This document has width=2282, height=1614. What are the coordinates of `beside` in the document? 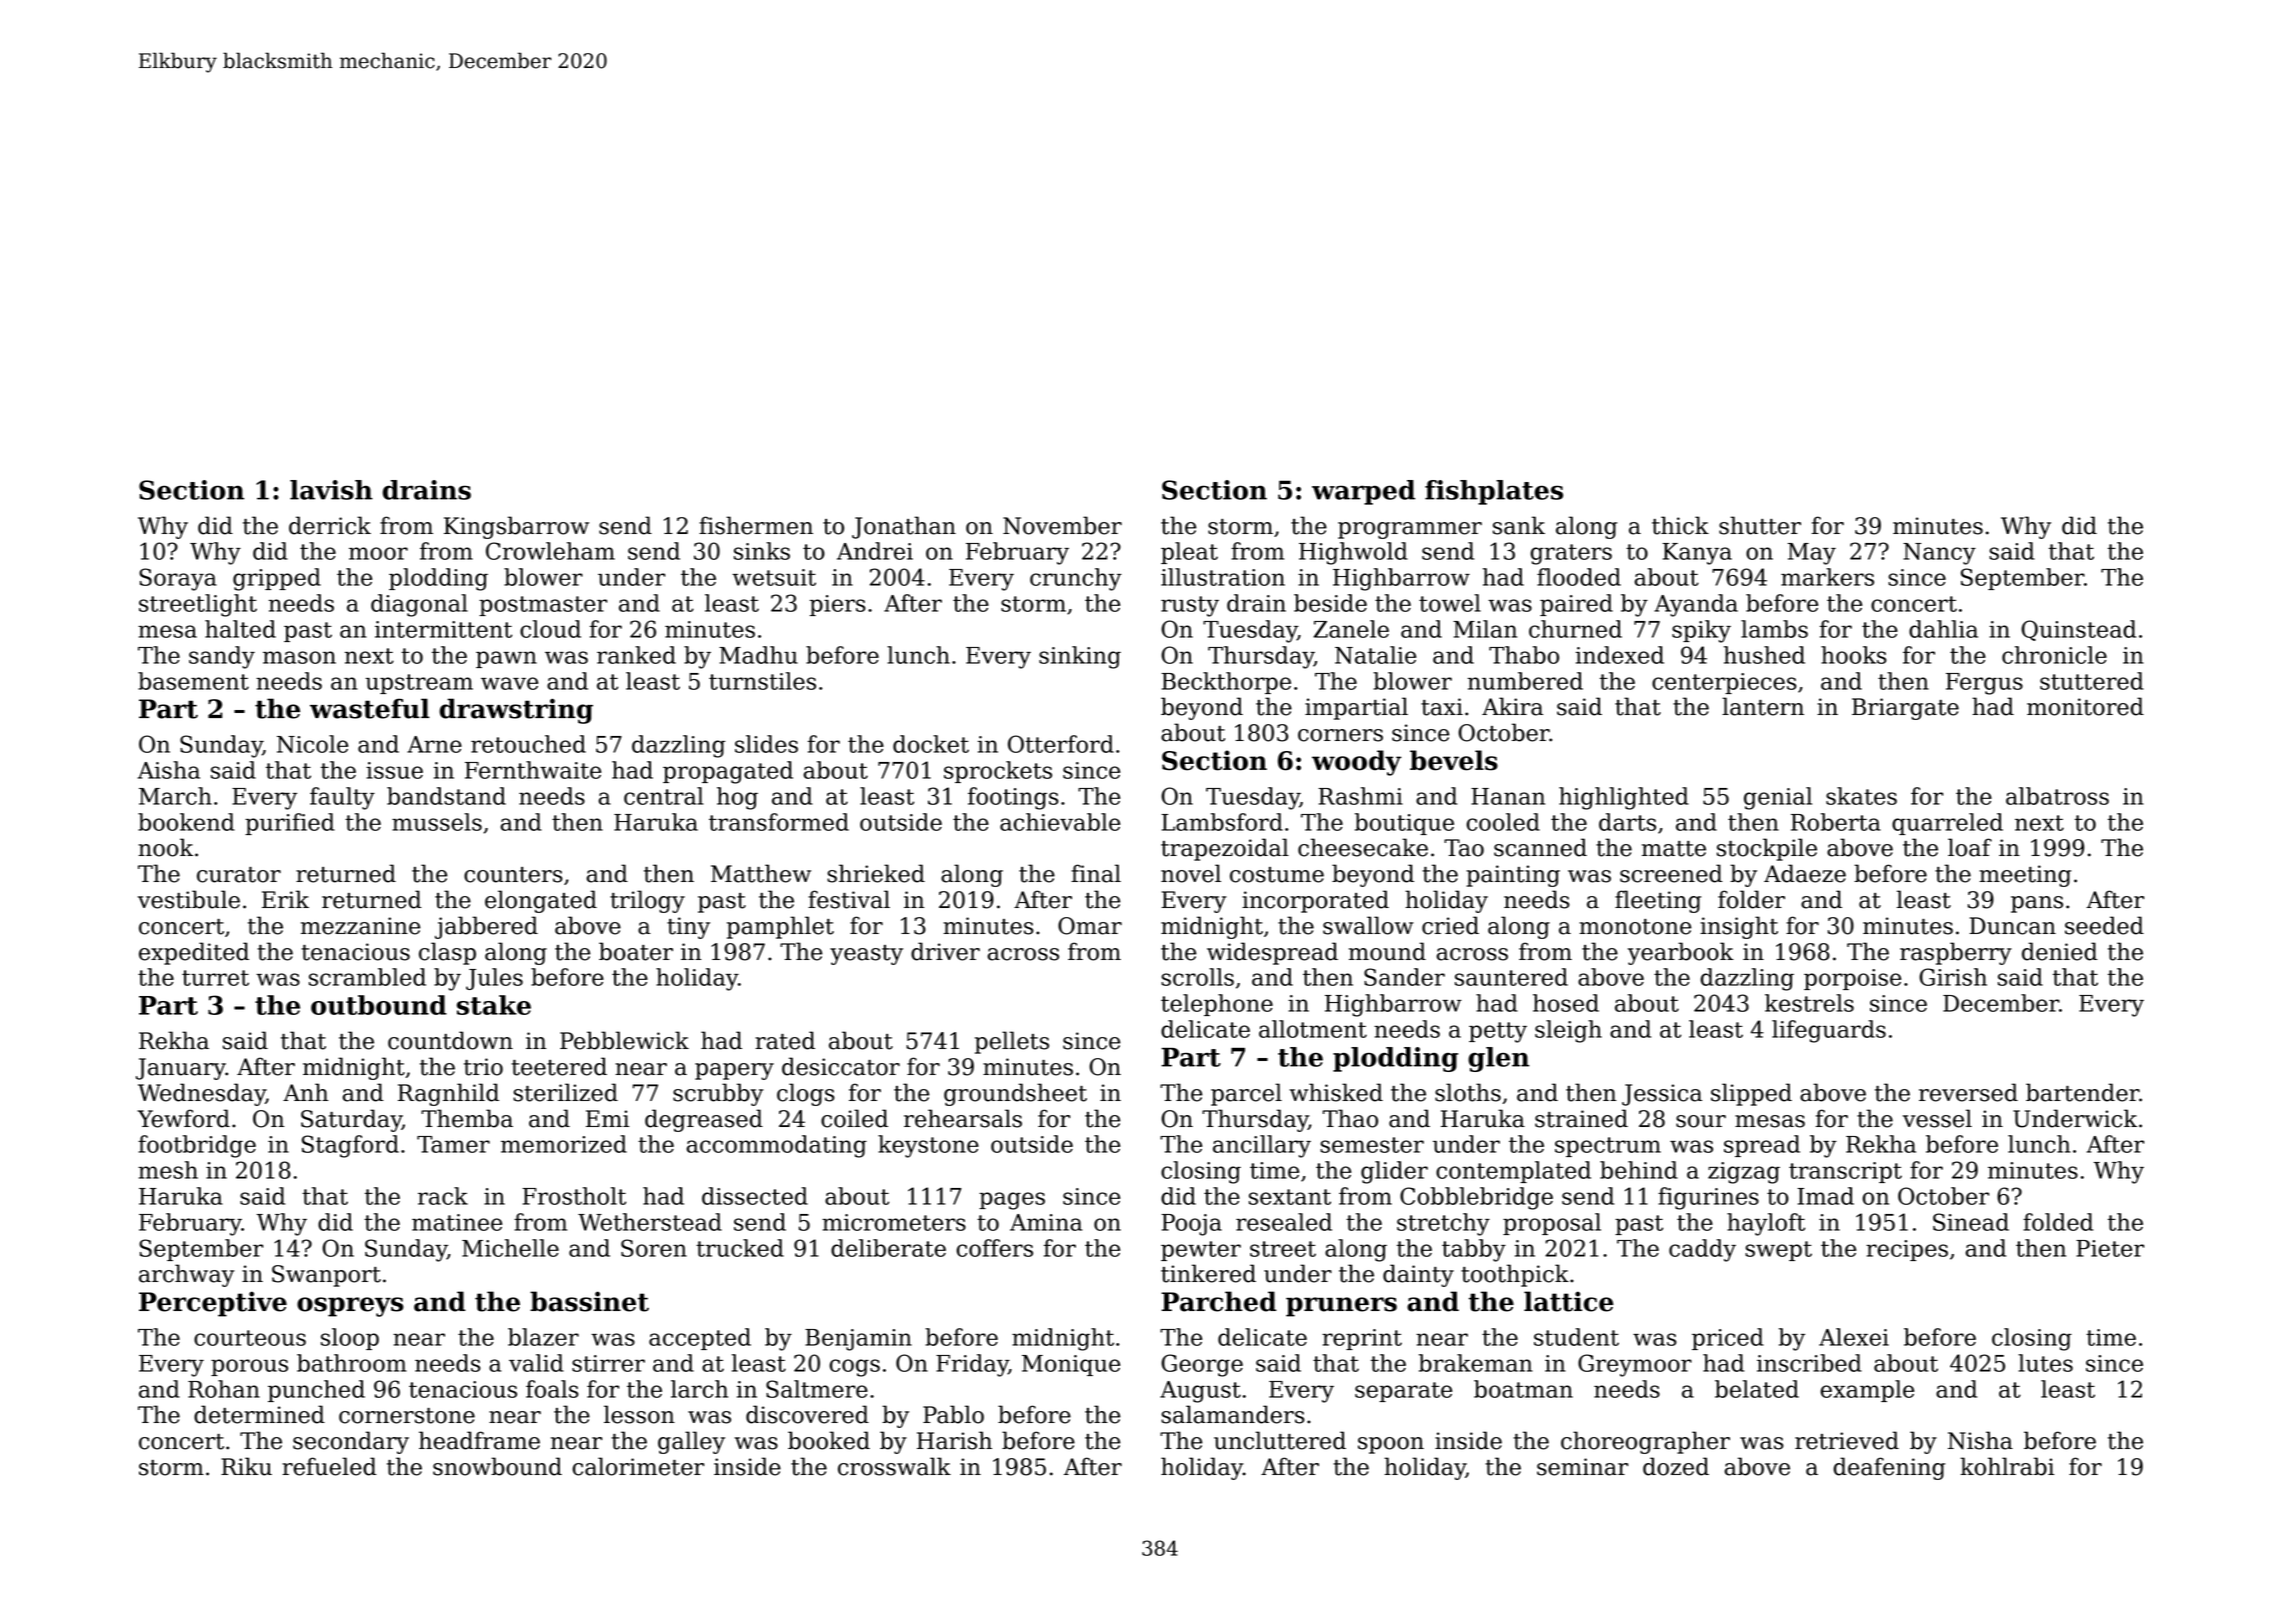 It's located at (1330, 603).
